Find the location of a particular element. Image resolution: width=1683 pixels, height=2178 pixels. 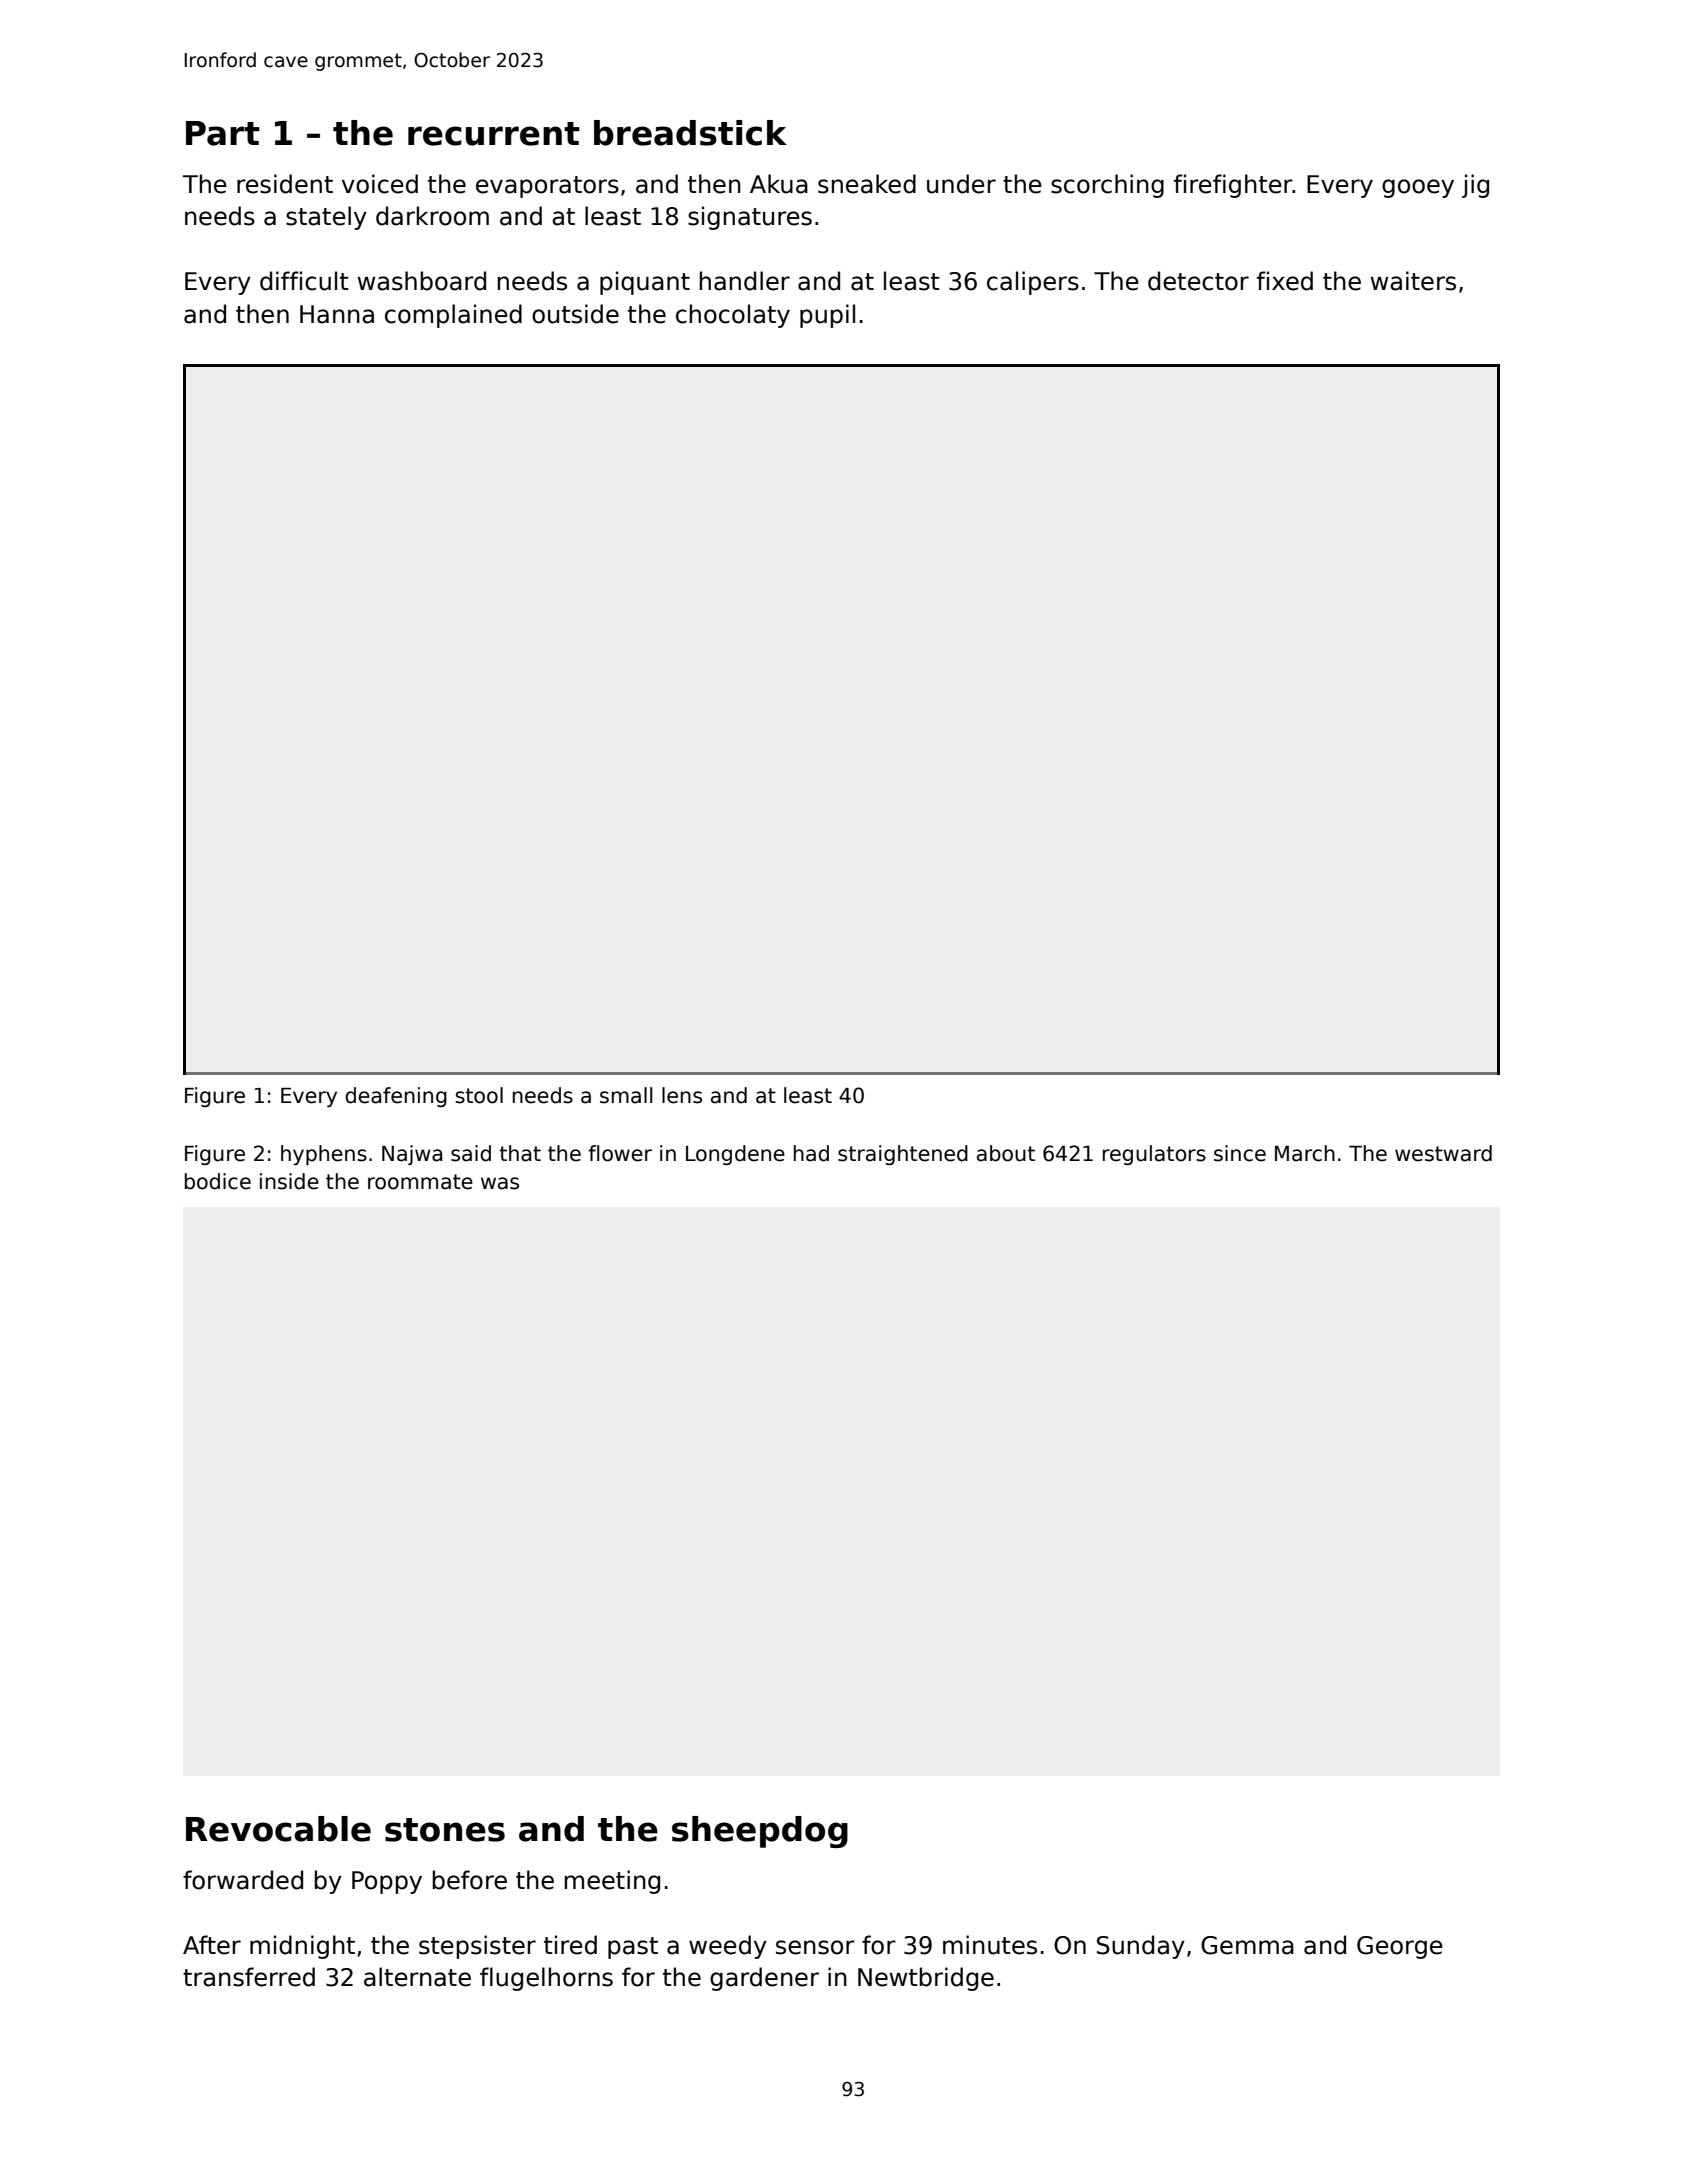

detector is located at coordinates (1198, 281).
